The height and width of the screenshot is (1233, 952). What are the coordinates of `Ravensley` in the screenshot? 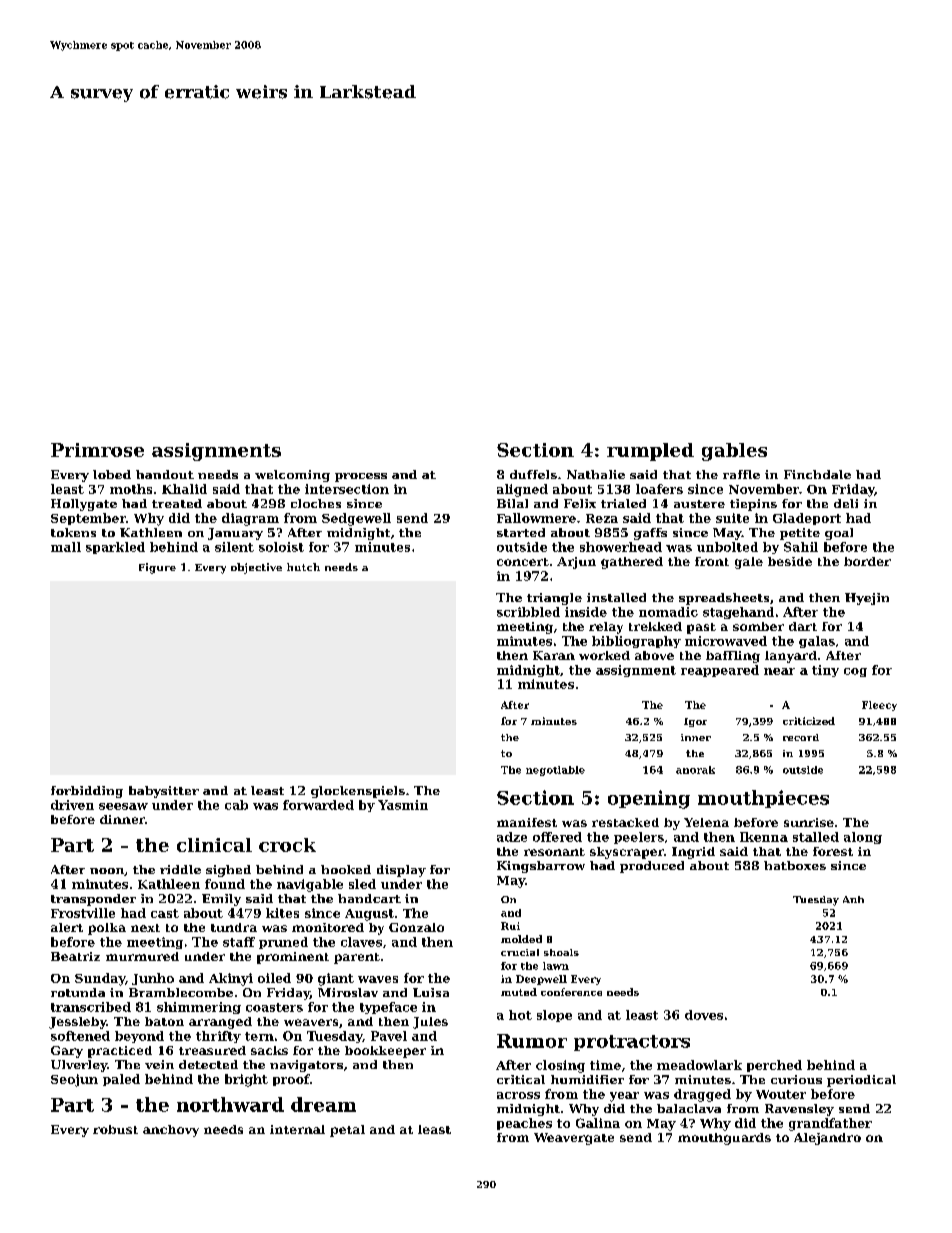 It's located at (799, 1110).
